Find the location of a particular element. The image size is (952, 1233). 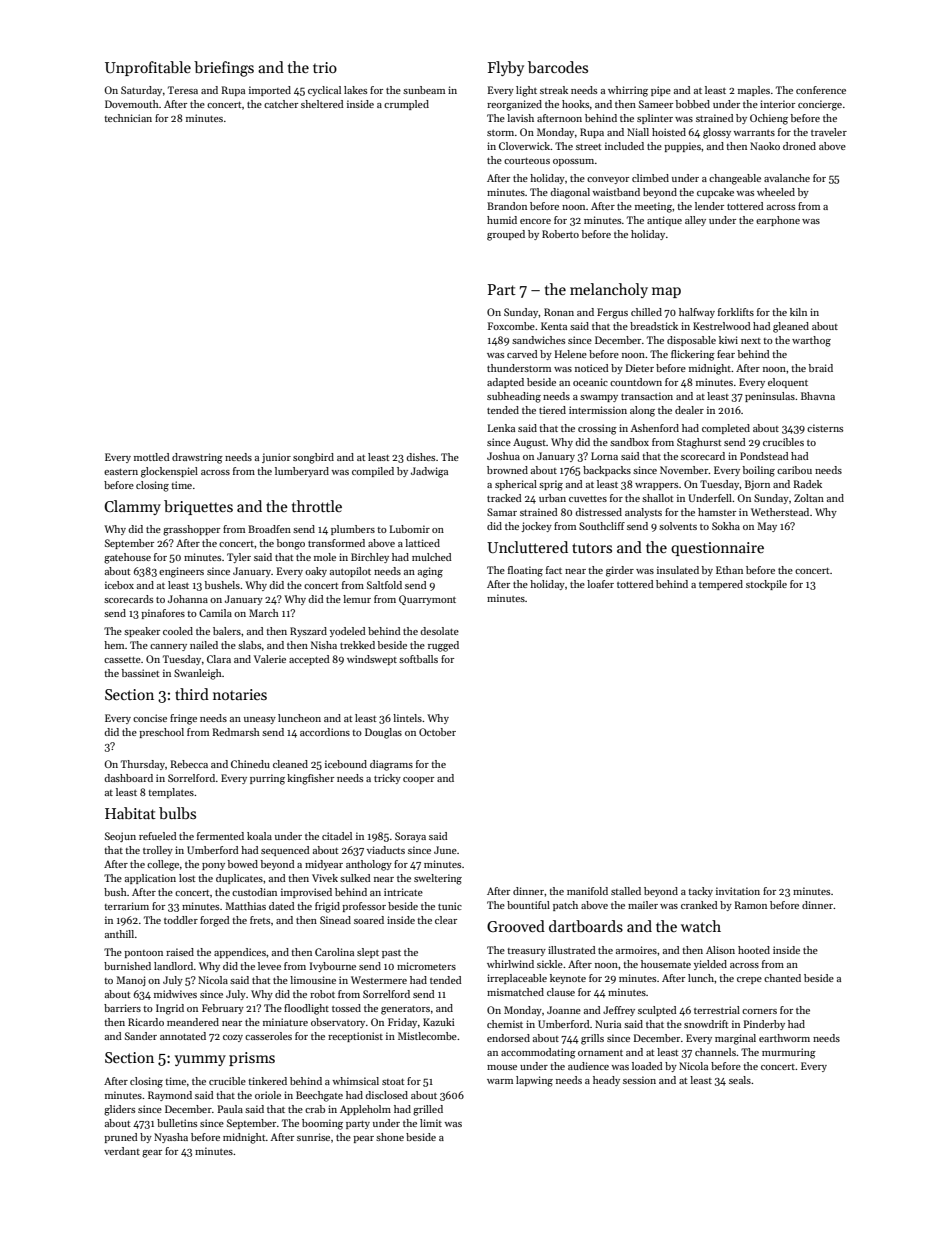

barcodes is located at coordinates (558, 67).
